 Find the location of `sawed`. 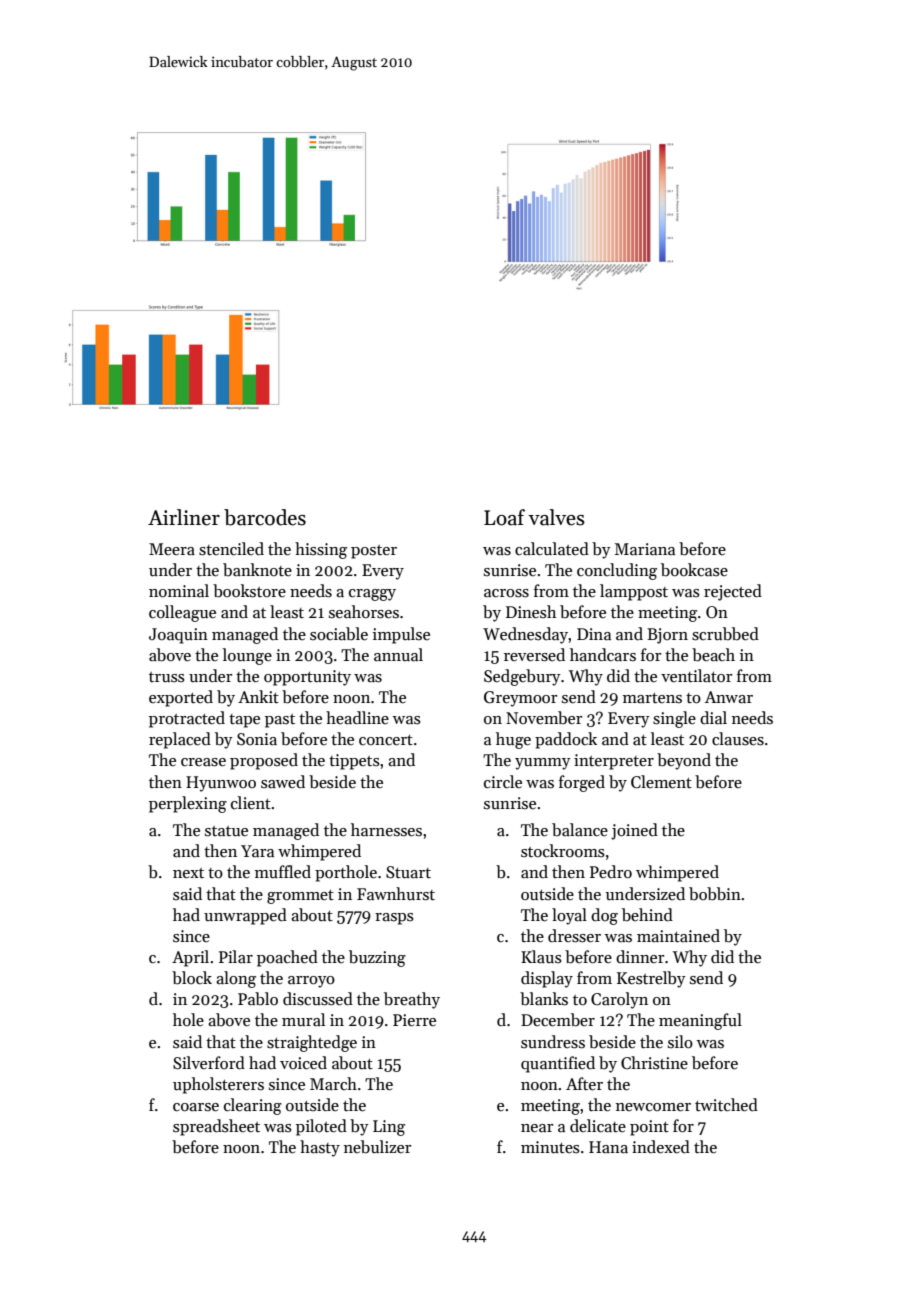

sawed is located at coordinates (283, 782).
